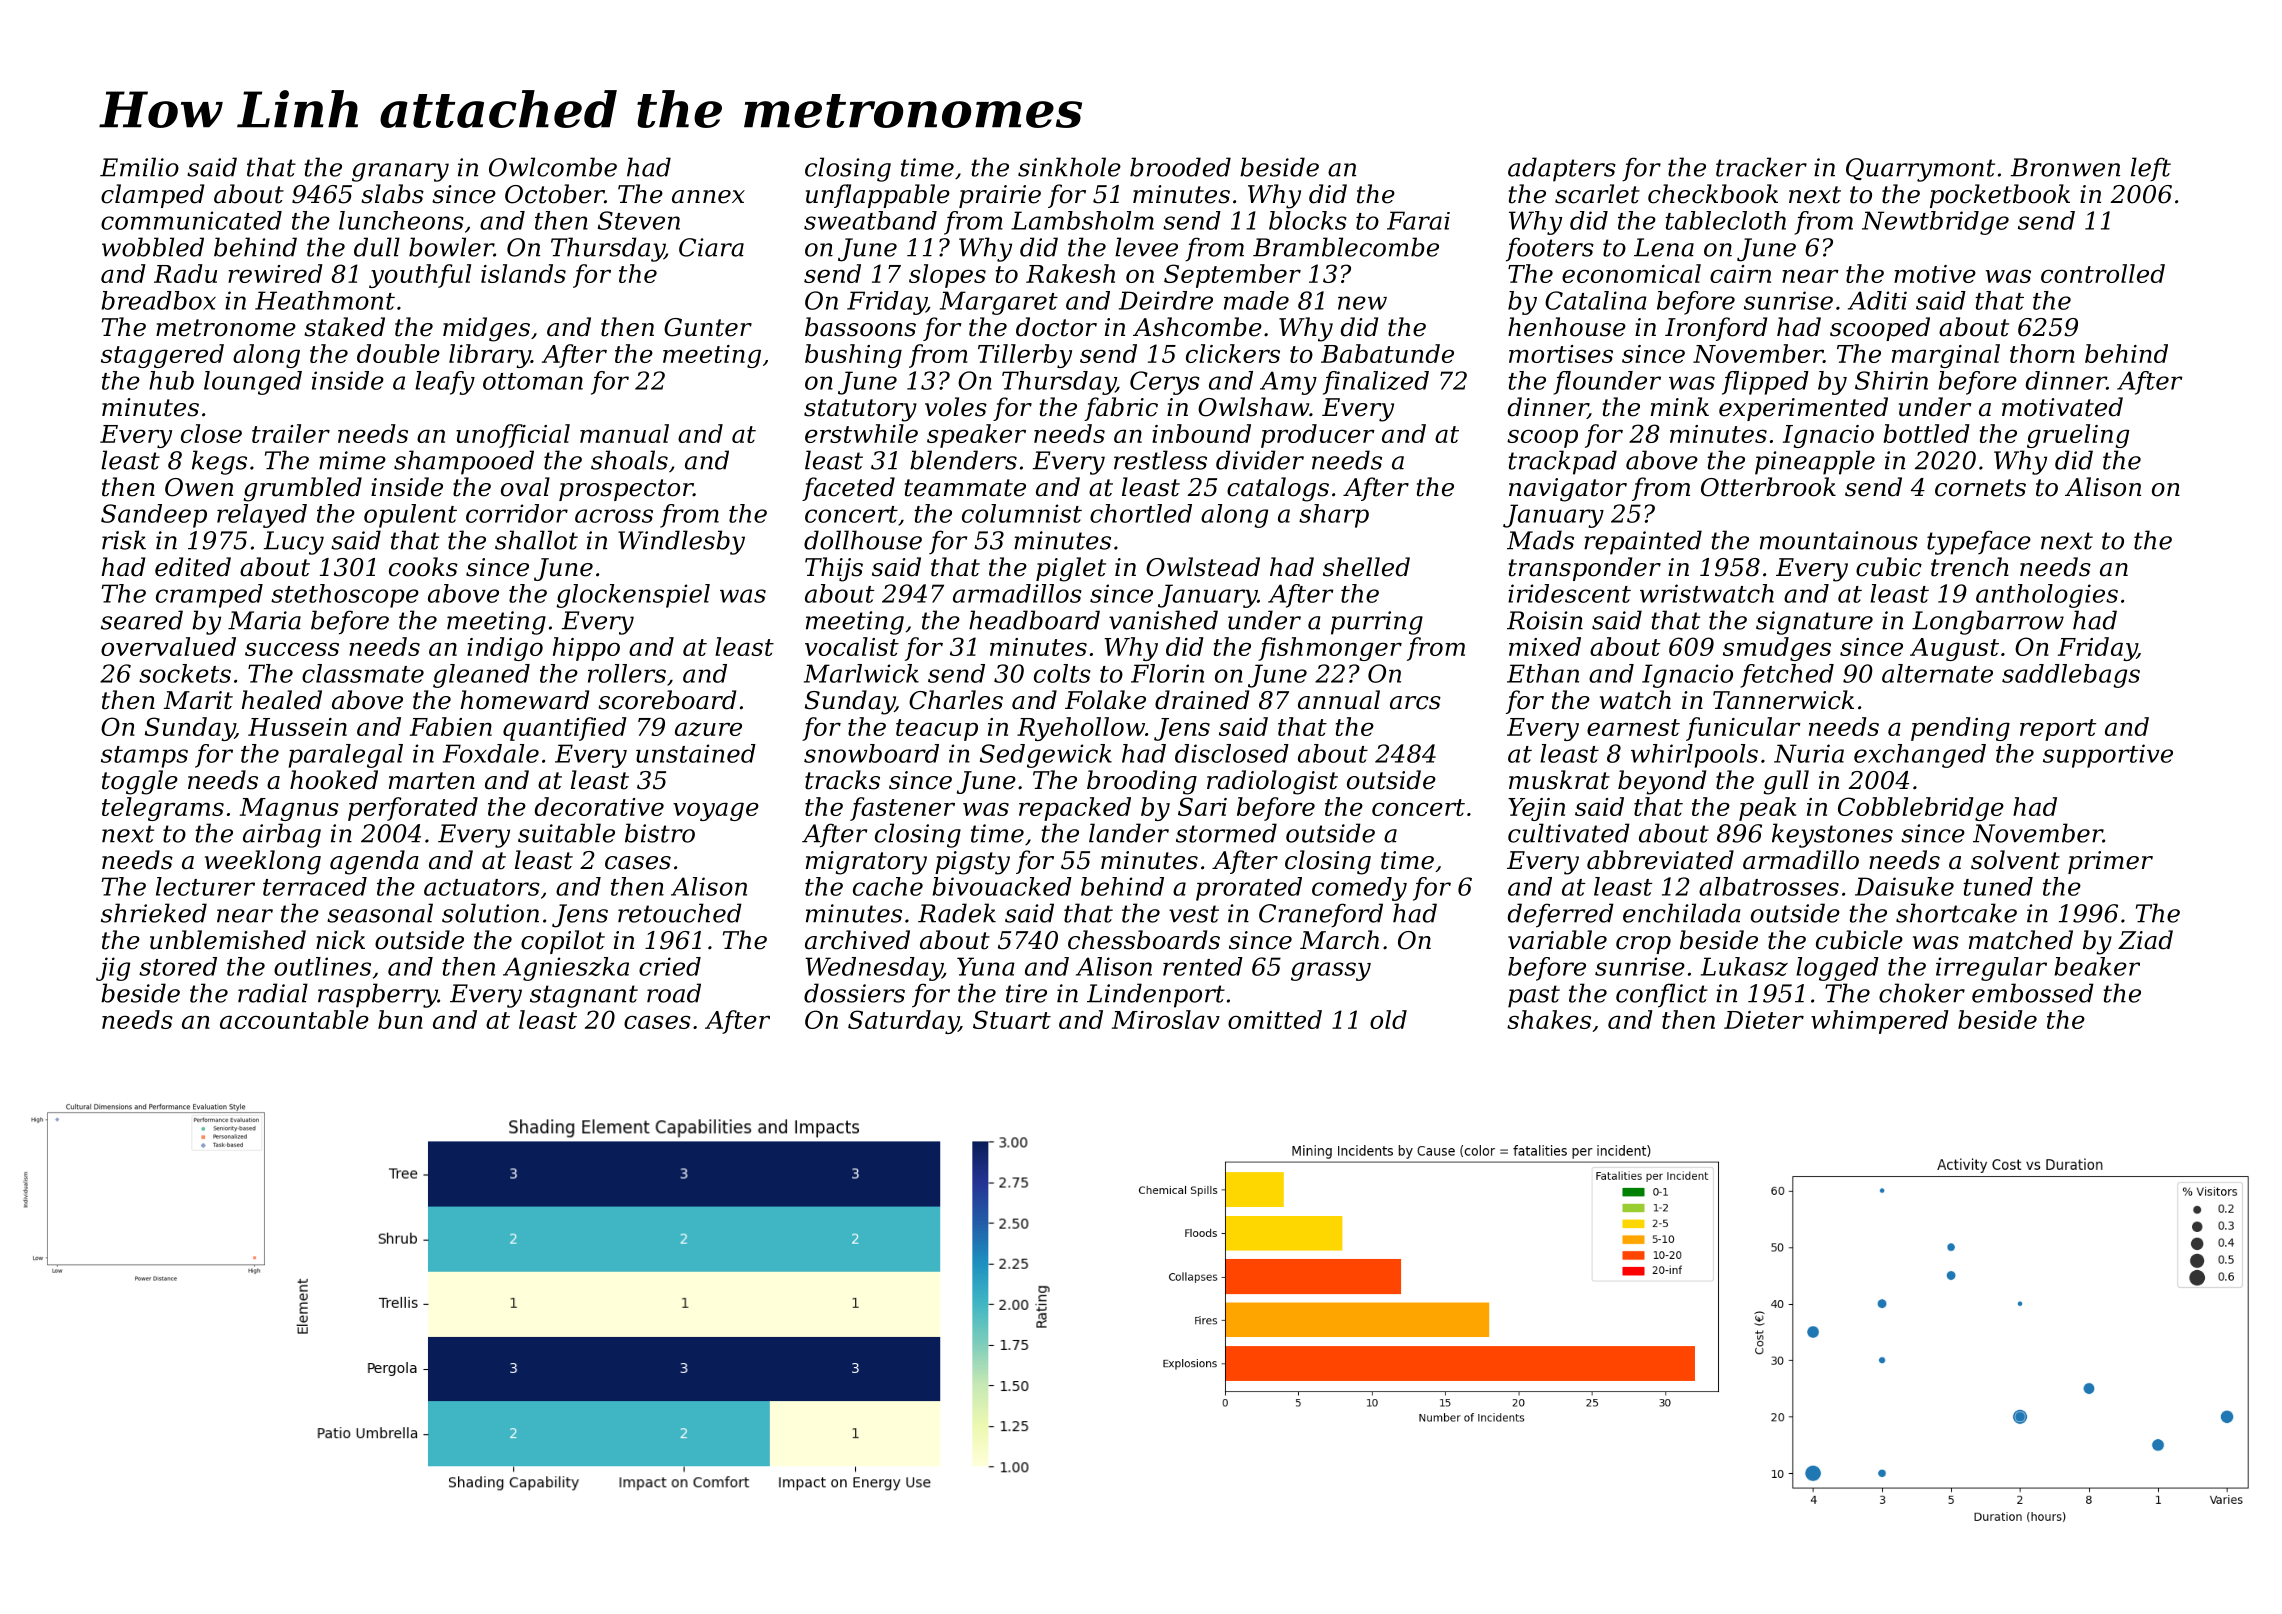 Image resolution: width=2282 pixels, height=1614 pixels. What do you see at coordinates (1960, 729) in the screenshot?
I see `pending` at bounding box center [1960, 729].
